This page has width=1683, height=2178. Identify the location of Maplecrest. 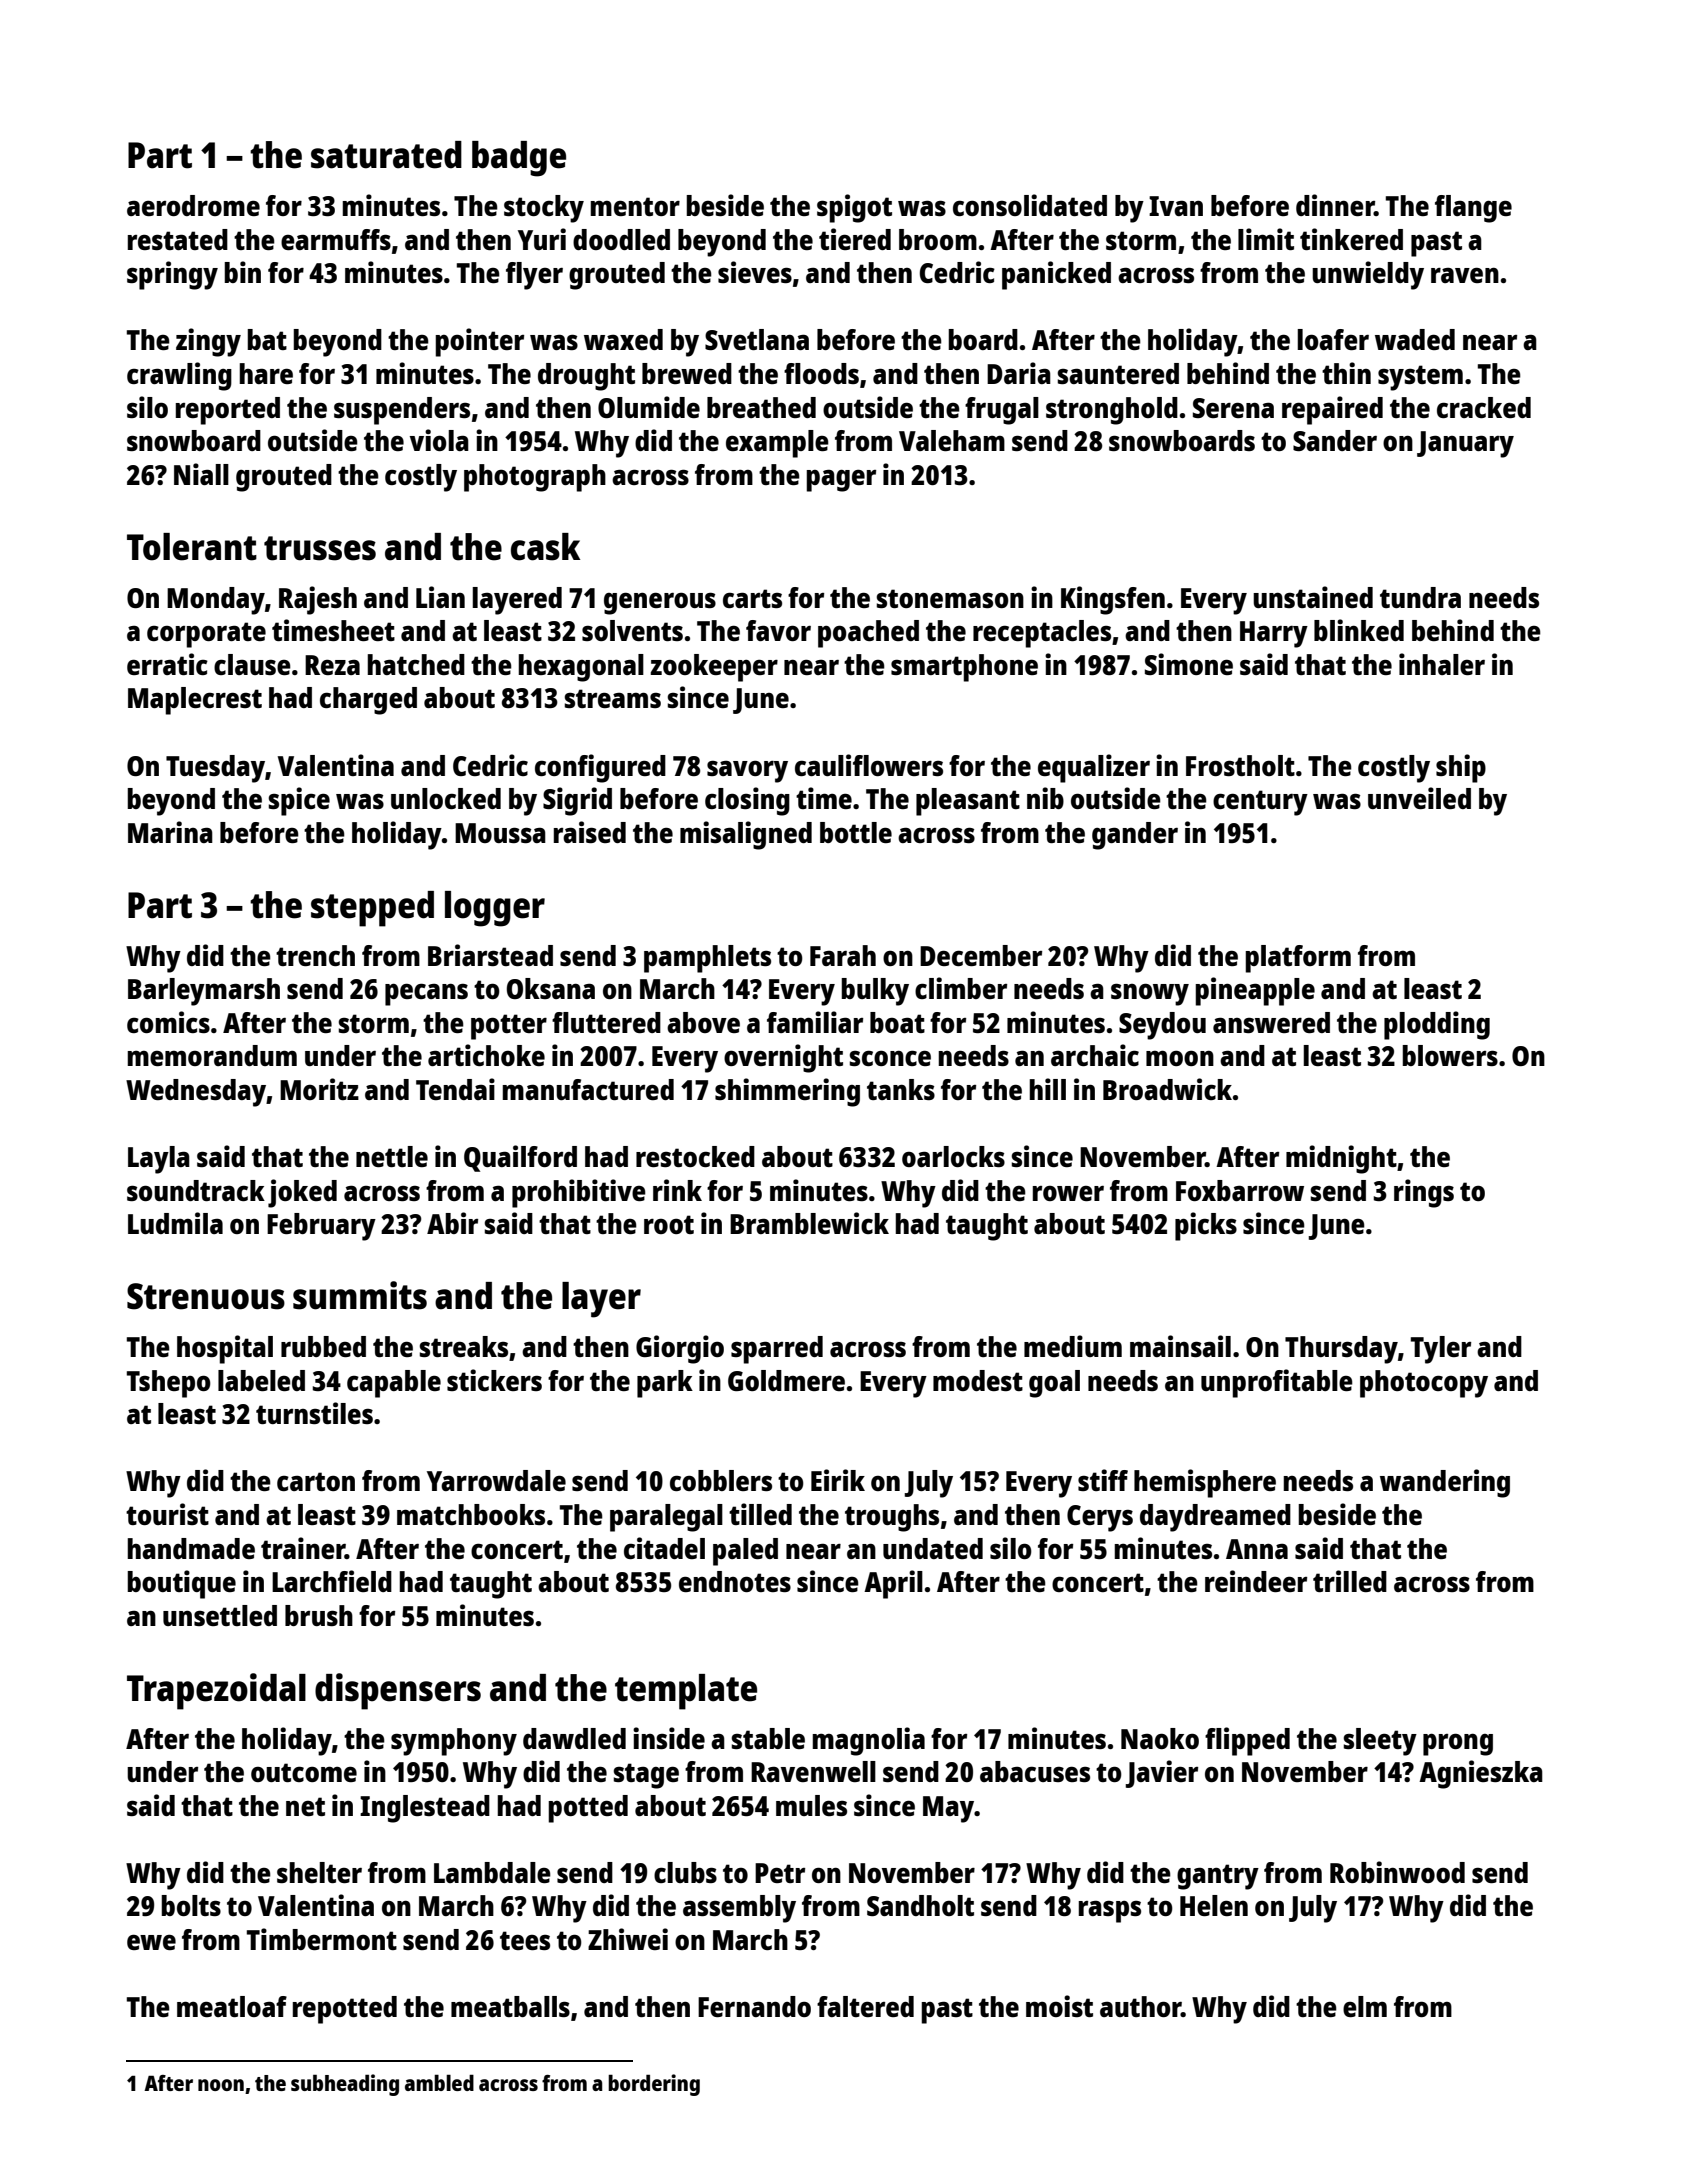
(195, 701).
